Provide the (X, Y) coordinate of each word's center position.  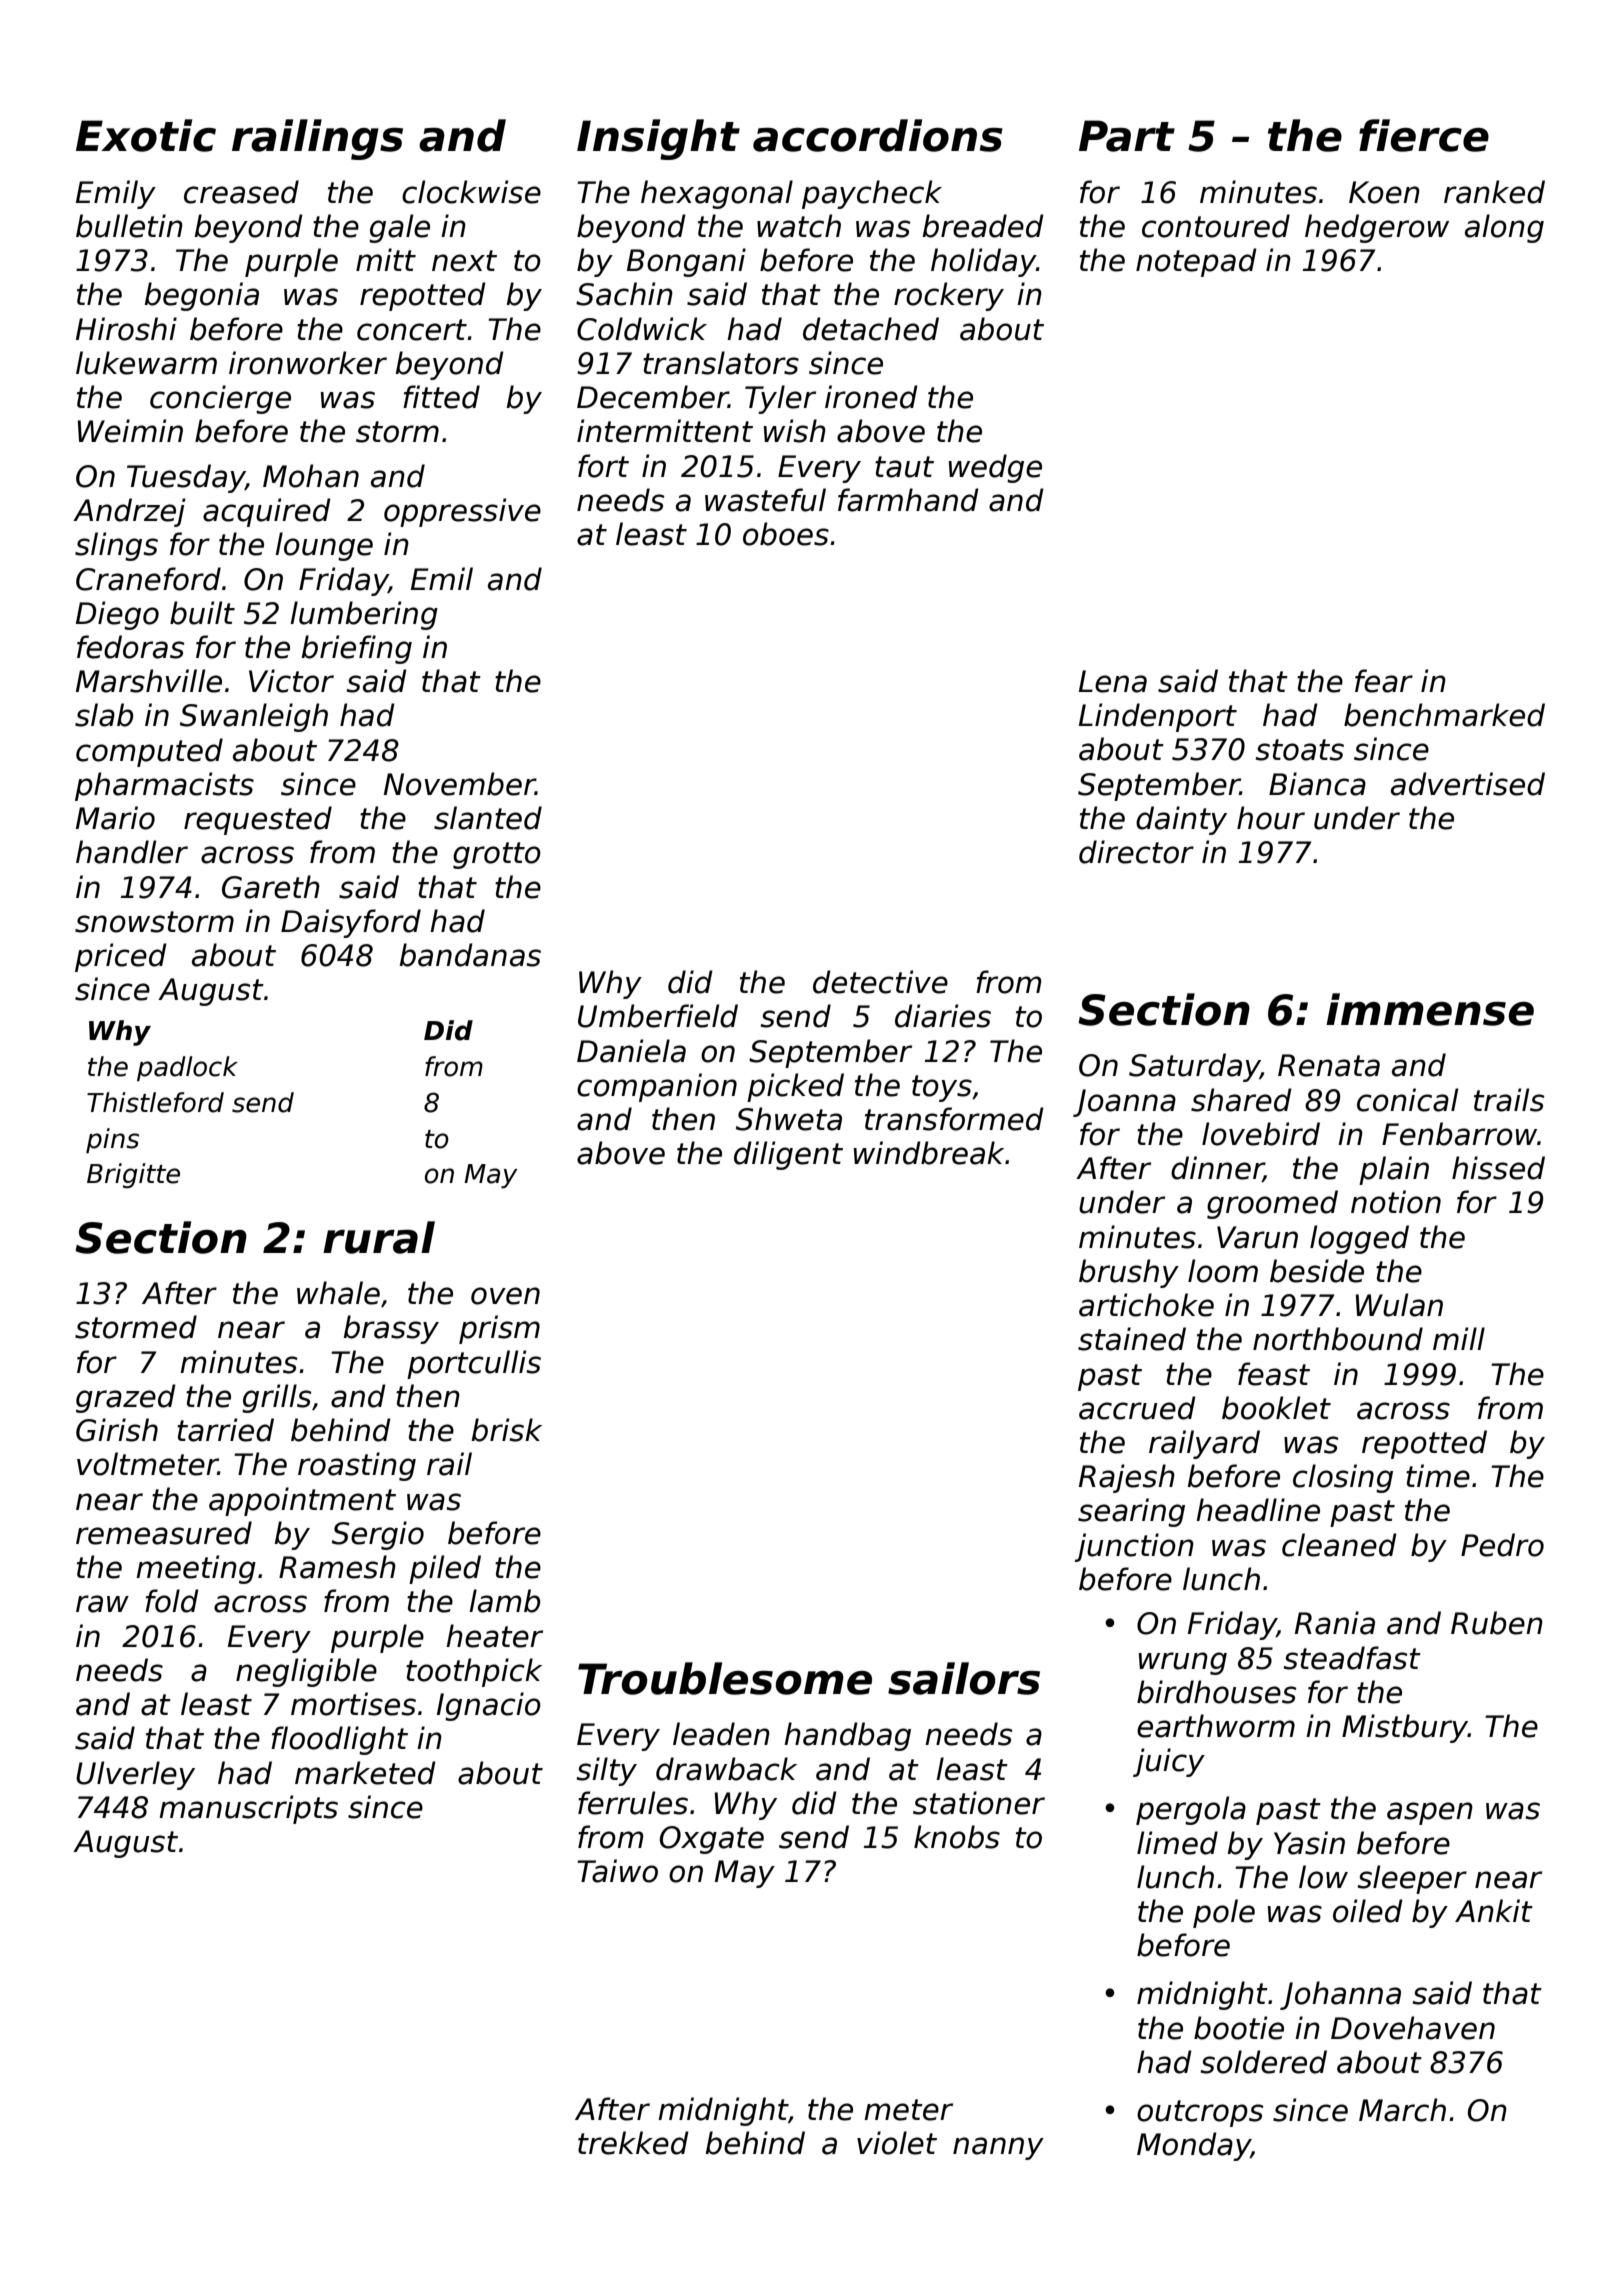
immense (1430, 1009)
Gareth (271, 887)
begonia (201, 296)
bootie (1239, 2028)
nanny (998, 2148)
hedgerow (1377, 228)
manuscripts (248, 1809)
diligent (788, 1155)
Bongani (686, 262)
